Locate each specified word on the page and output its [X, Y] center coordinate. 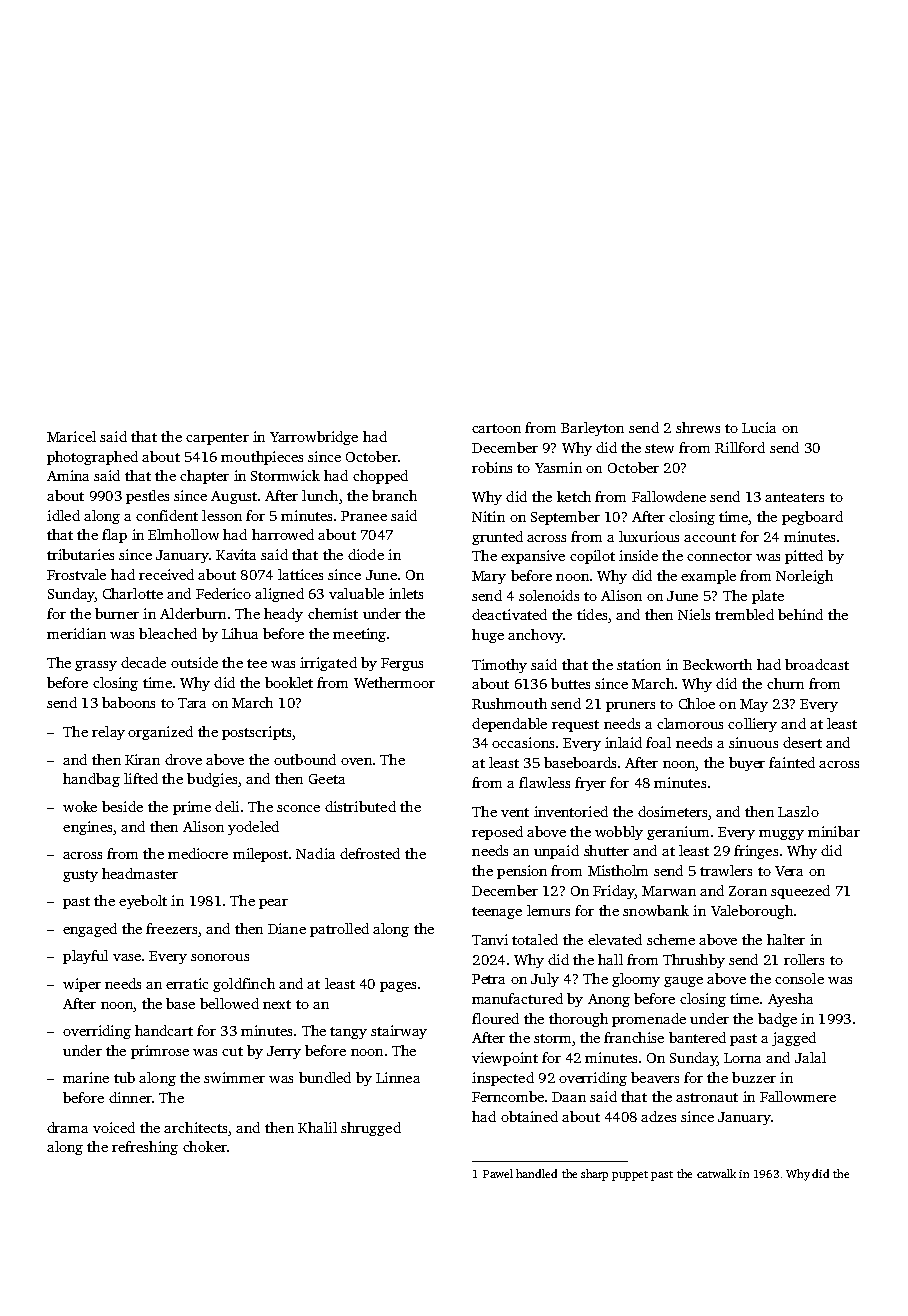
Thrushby [694, 961]
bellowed [229, 1003]
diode [366, 554]
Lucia [759, 427]
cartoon [496, 428]
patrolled [339, 930]
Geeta [327, 779]
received [166, 574]
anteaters [794, 497]
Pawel [498, 1173]
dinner [130, 1097]
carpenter [217, 439]
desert [802, 742]
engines [87, 828]
